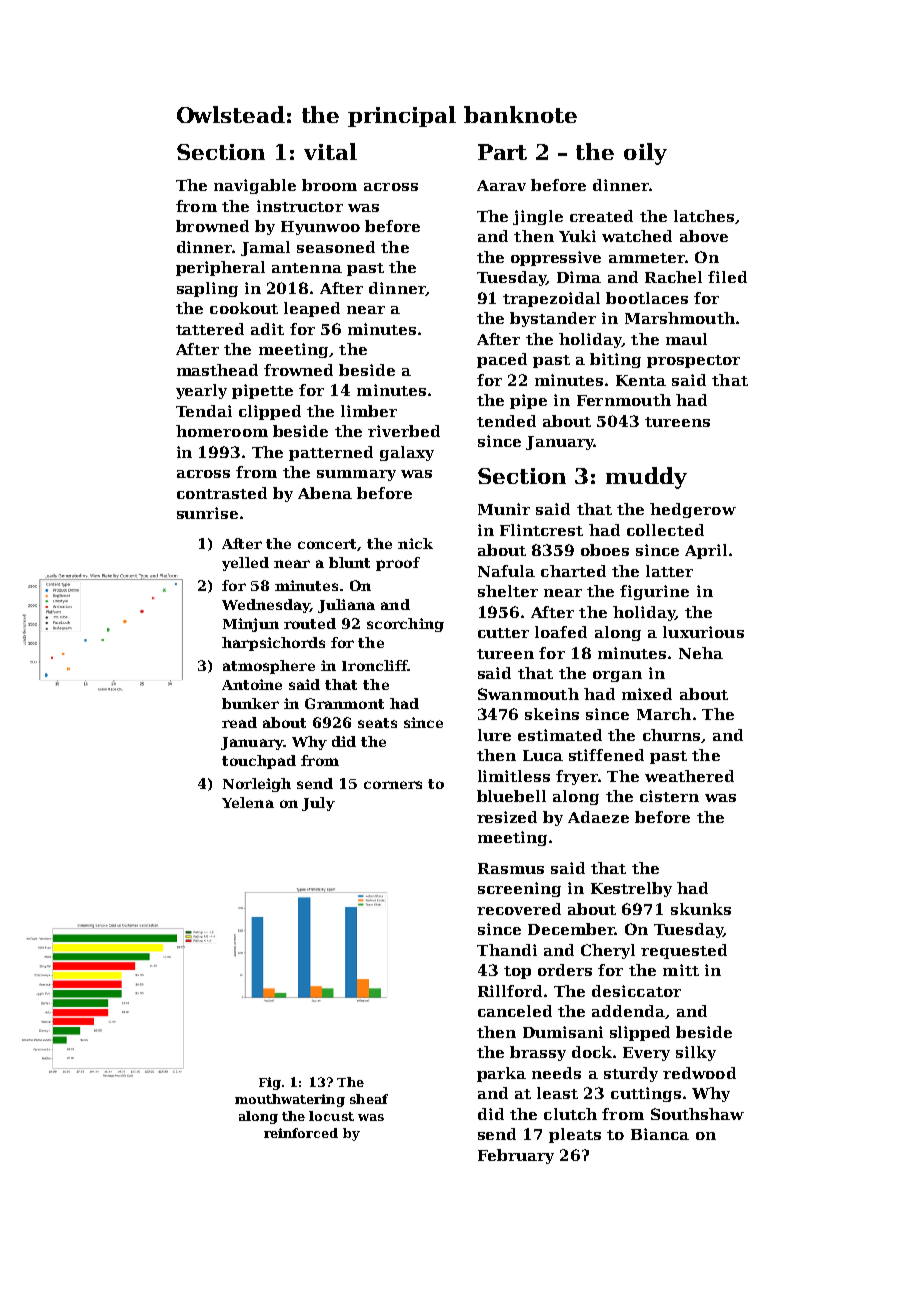 The width and height of the screenshot is (924, 1311). I want to click on hedgerow, so click(693, 510).
